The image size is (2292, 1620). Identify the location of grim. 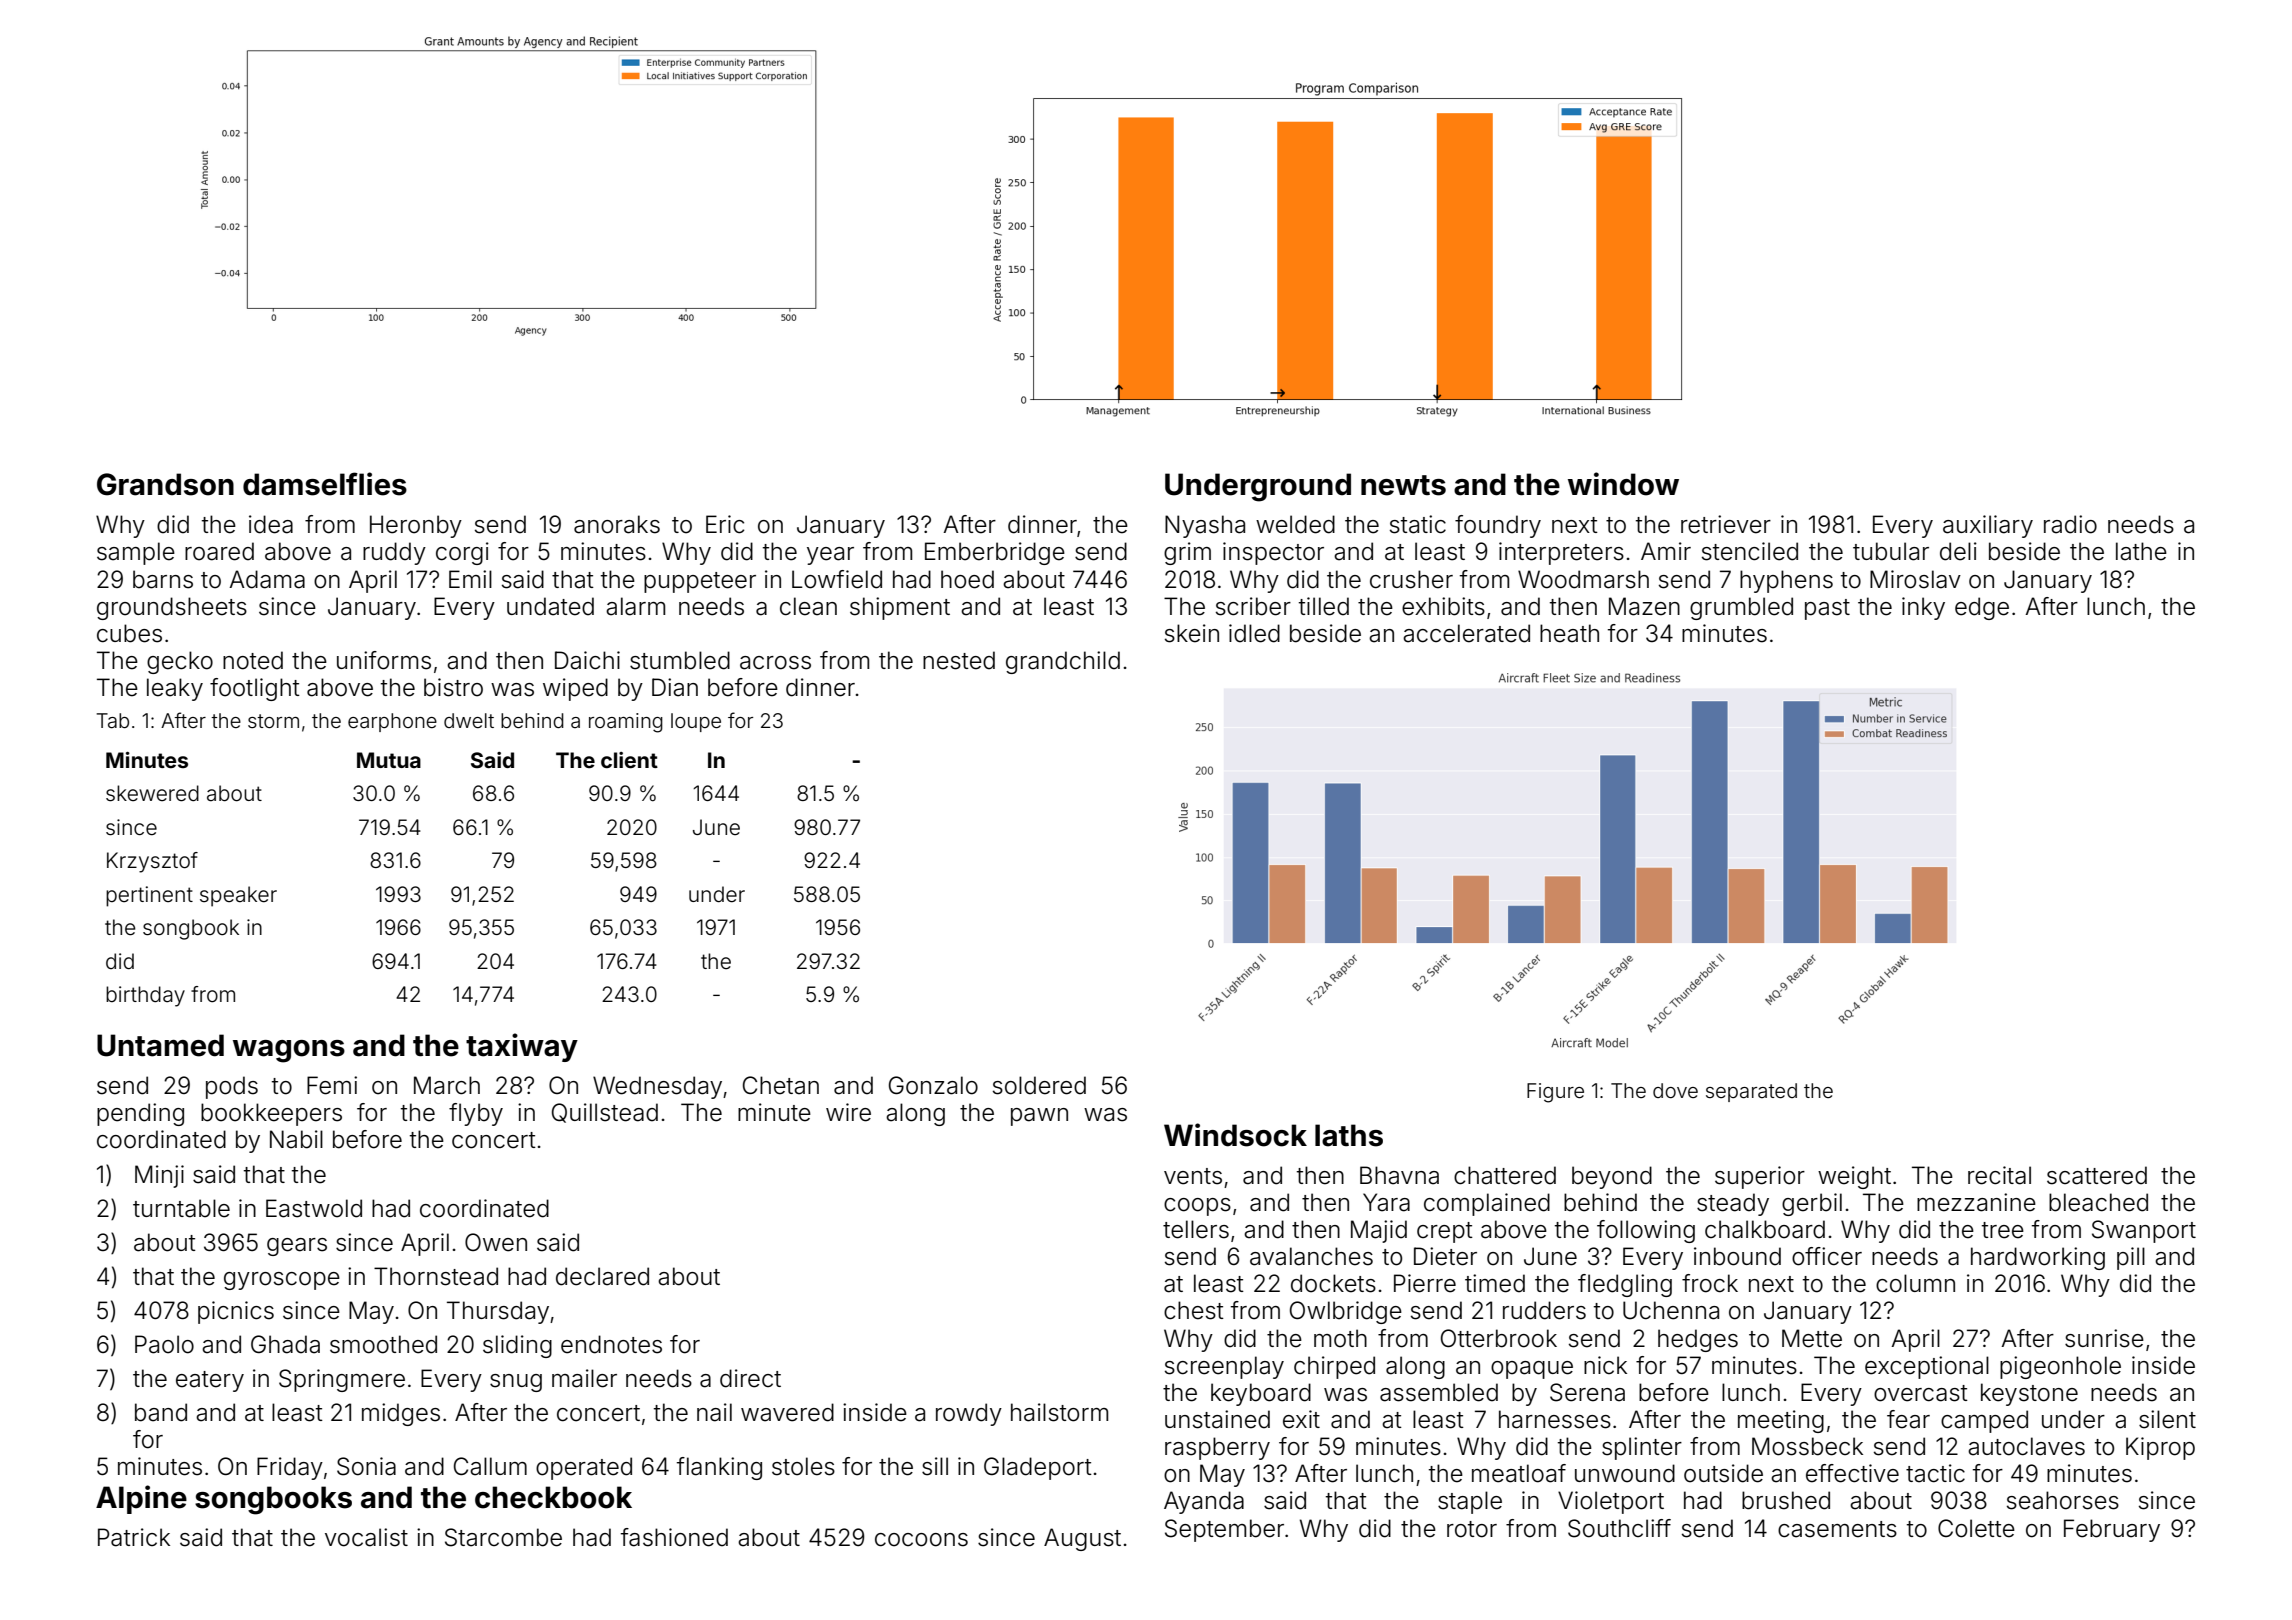
(1187, 553).
